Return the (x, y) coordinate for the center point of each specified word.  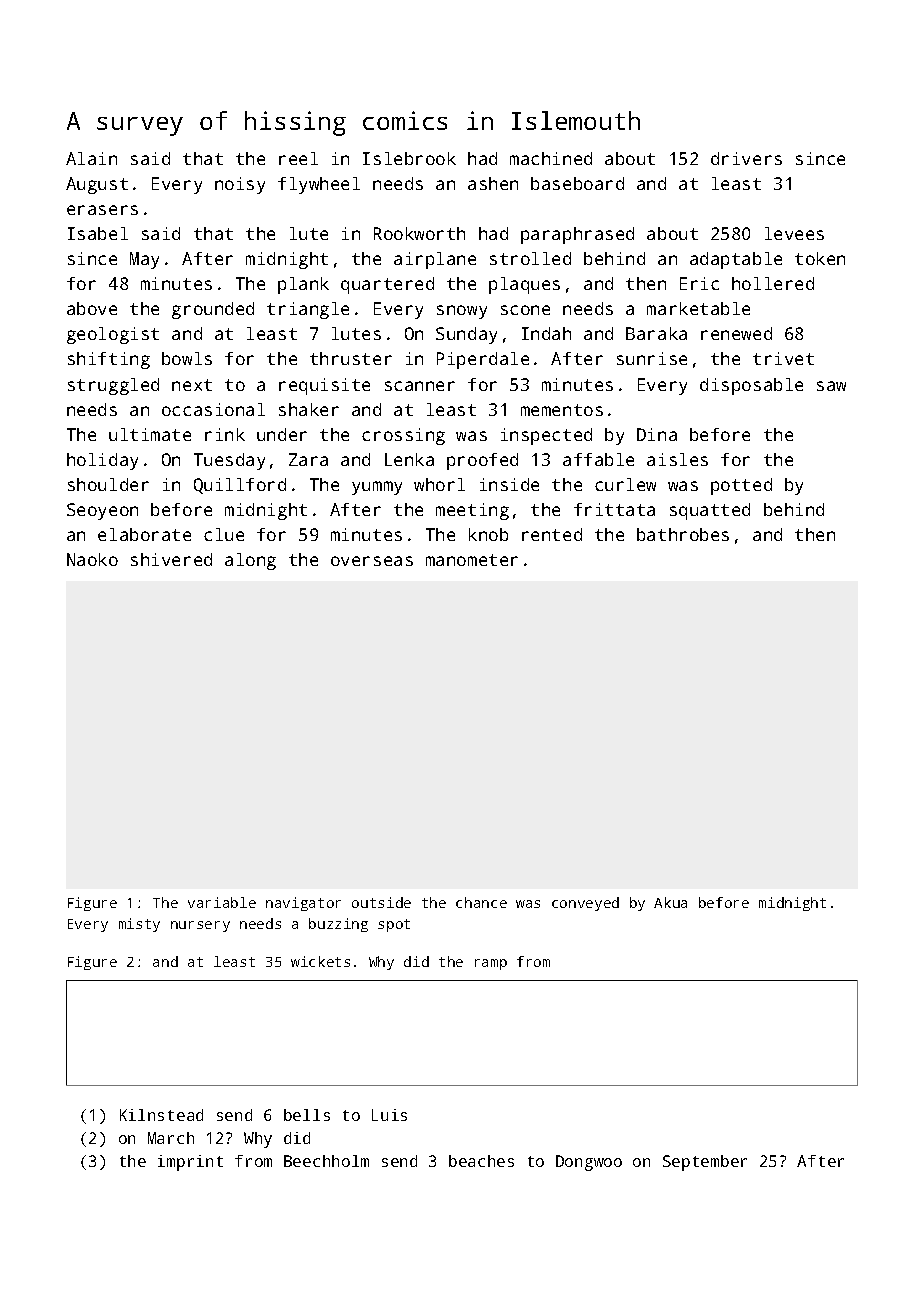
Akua (670, 902)
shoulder (108, 484)
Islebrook (409, 158)
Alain (91, 158)
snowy (462, 312)
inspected (546, 436)
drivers (746, 158)
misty (139, 925)
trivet (783, 358)
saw (831, 386)
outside (381, 902)
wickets (320, 961)
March (171, 1138)
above (92, 308)
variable (222, 902)
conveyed (585, 904)
